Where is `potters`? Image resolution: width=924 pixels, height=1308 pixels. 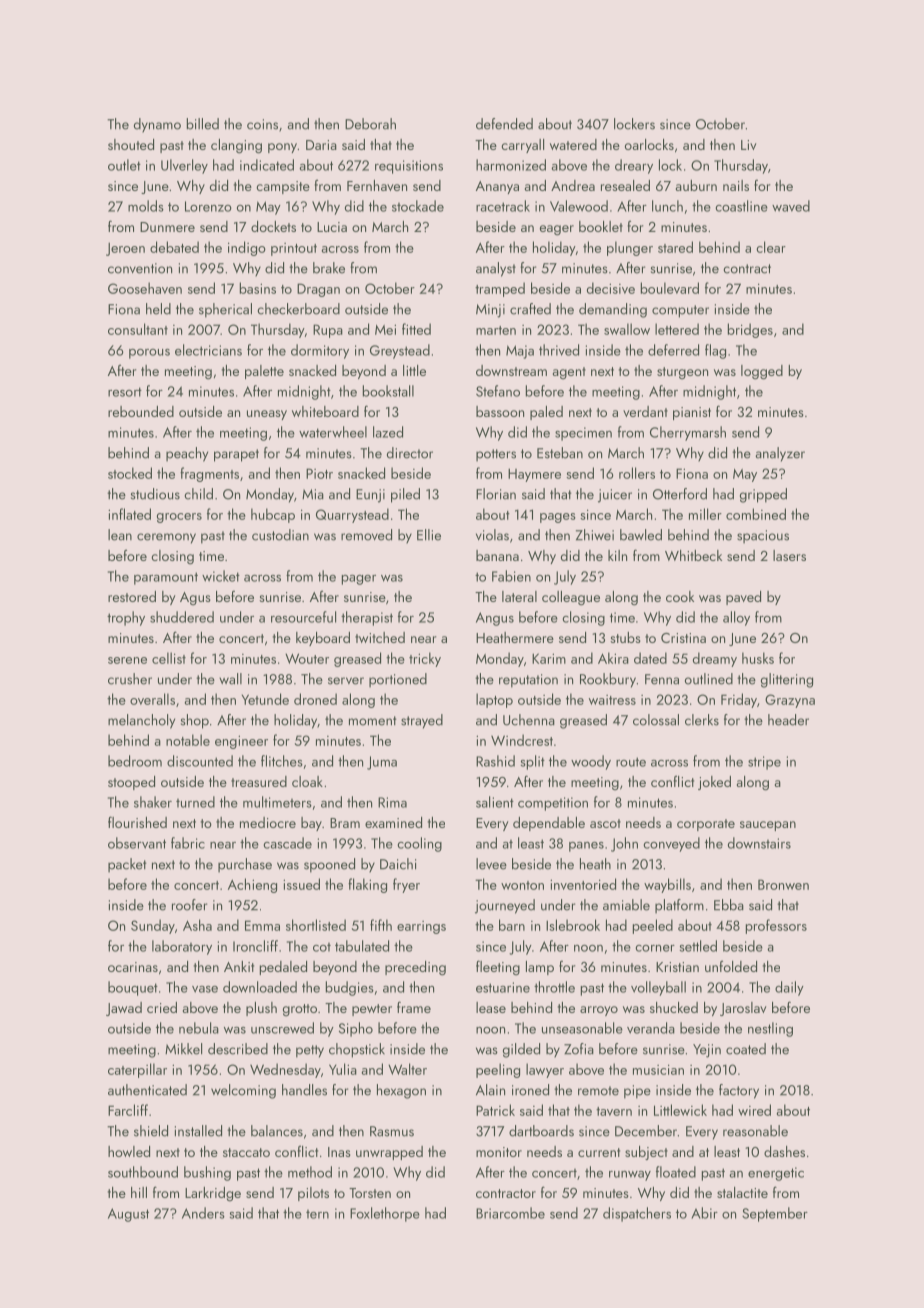
potters is located at coordinates (496, 455).
